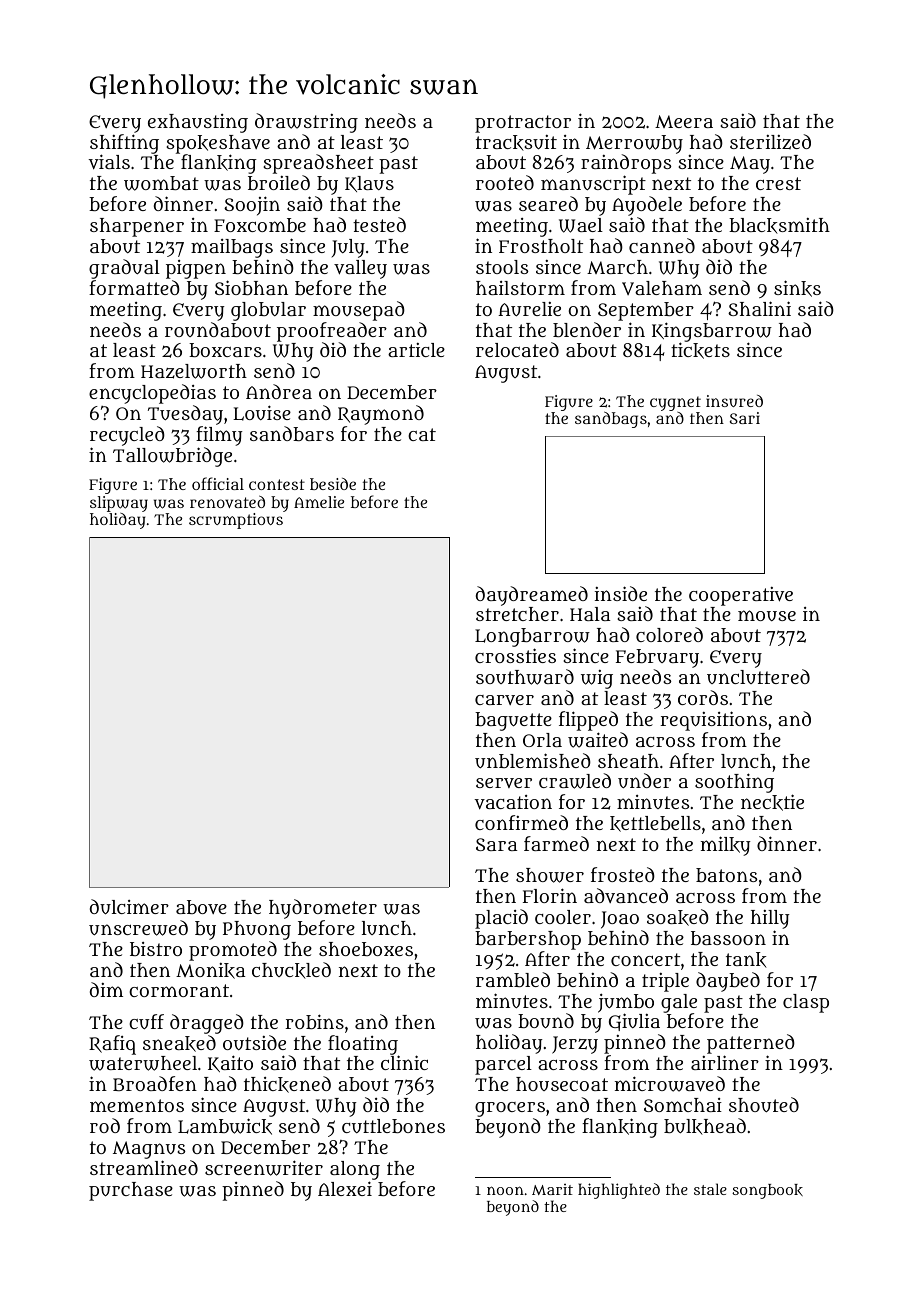 This image has height=1308, width=924. Describe the element at coordinates (517, 349) in the image. I see `relocated` at that location.
